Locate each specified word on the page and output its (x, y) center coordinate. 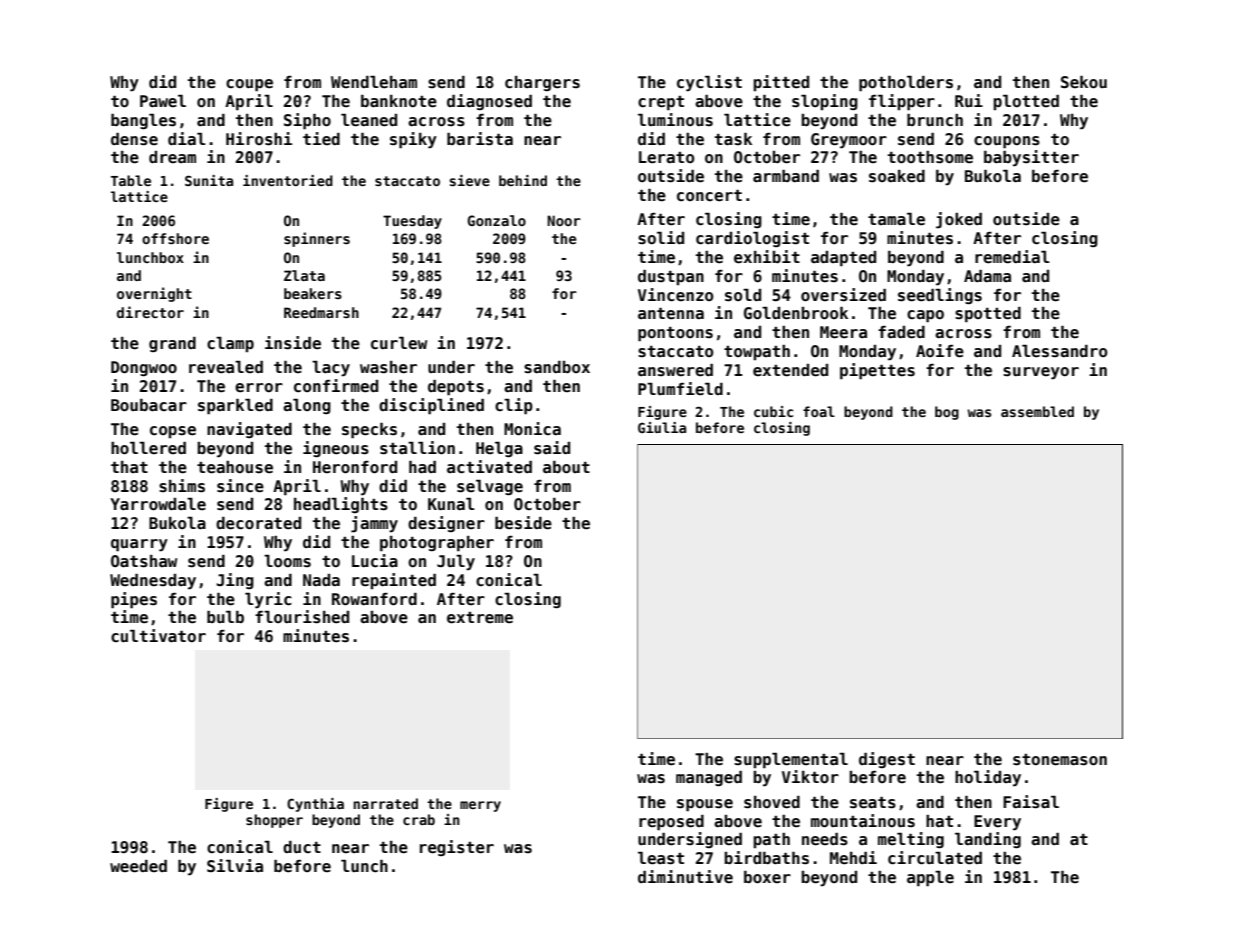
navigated (249, 430)
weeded (138, 866)
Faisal (1031, 802)
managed (709, 778)
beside (523, 523)
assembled (1037, 411)
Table (131, 180)
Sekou (1084, 82)
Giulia (662, 427)
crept (661, 103)
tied (321, 138)
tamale (896, 219)
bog (947, 413)
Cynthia (315, 805)
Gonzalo (496, 220)
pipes (134, 600)
